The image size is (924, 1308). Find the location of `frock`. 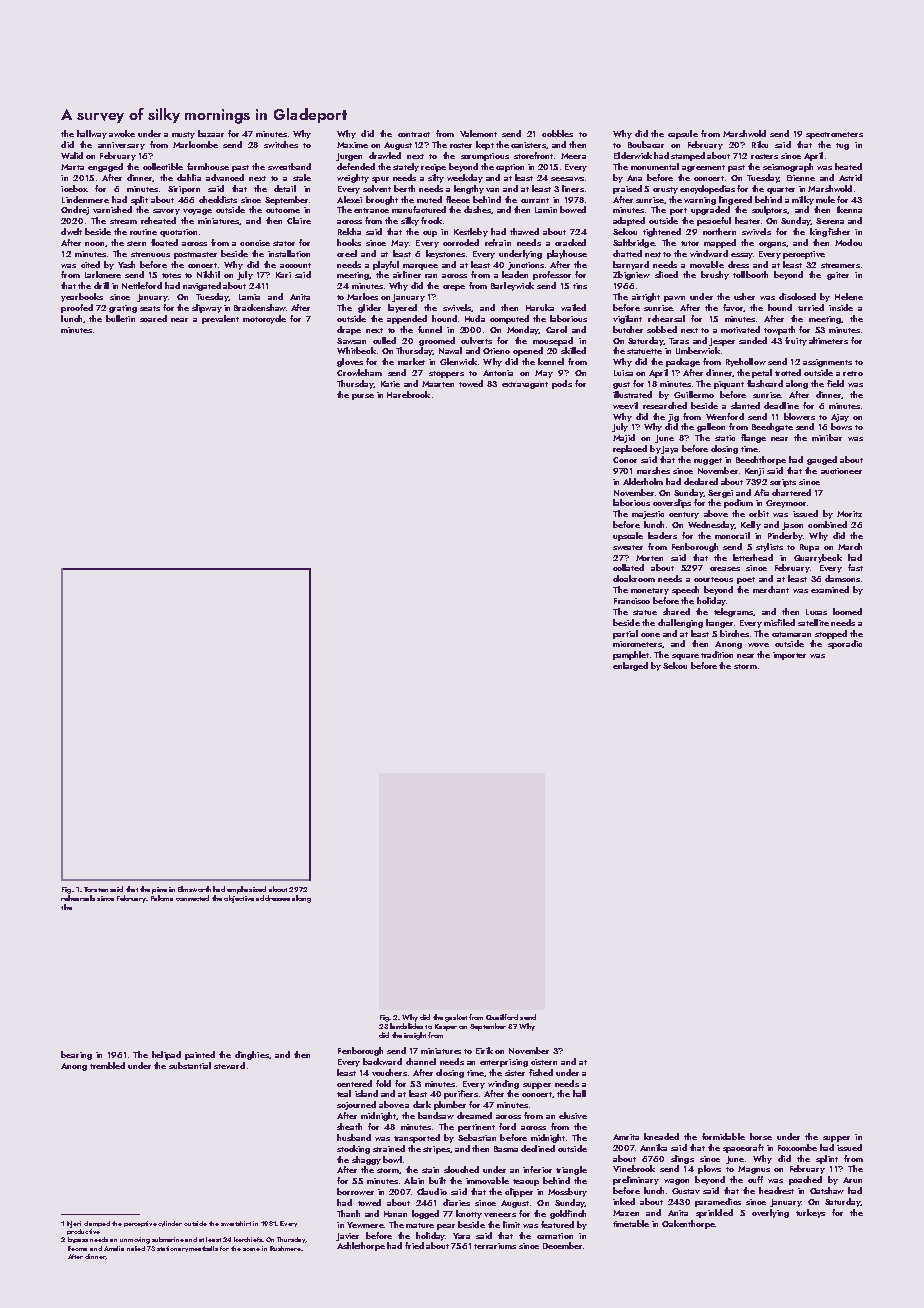

frock is located at coordinates (431, 220).
